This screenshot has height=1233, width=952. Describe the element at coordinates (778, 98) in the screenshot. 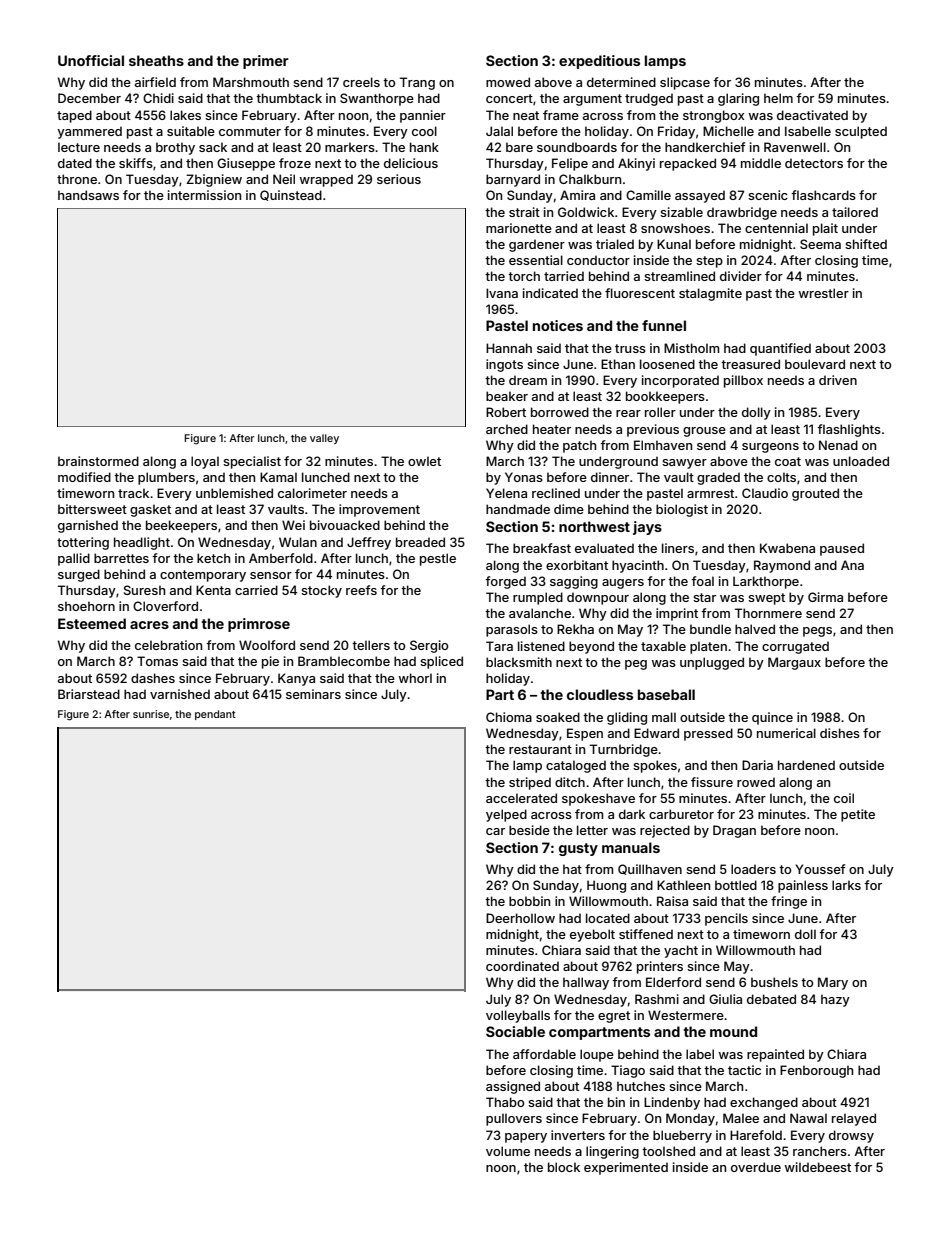

I see `helm` at that location.
